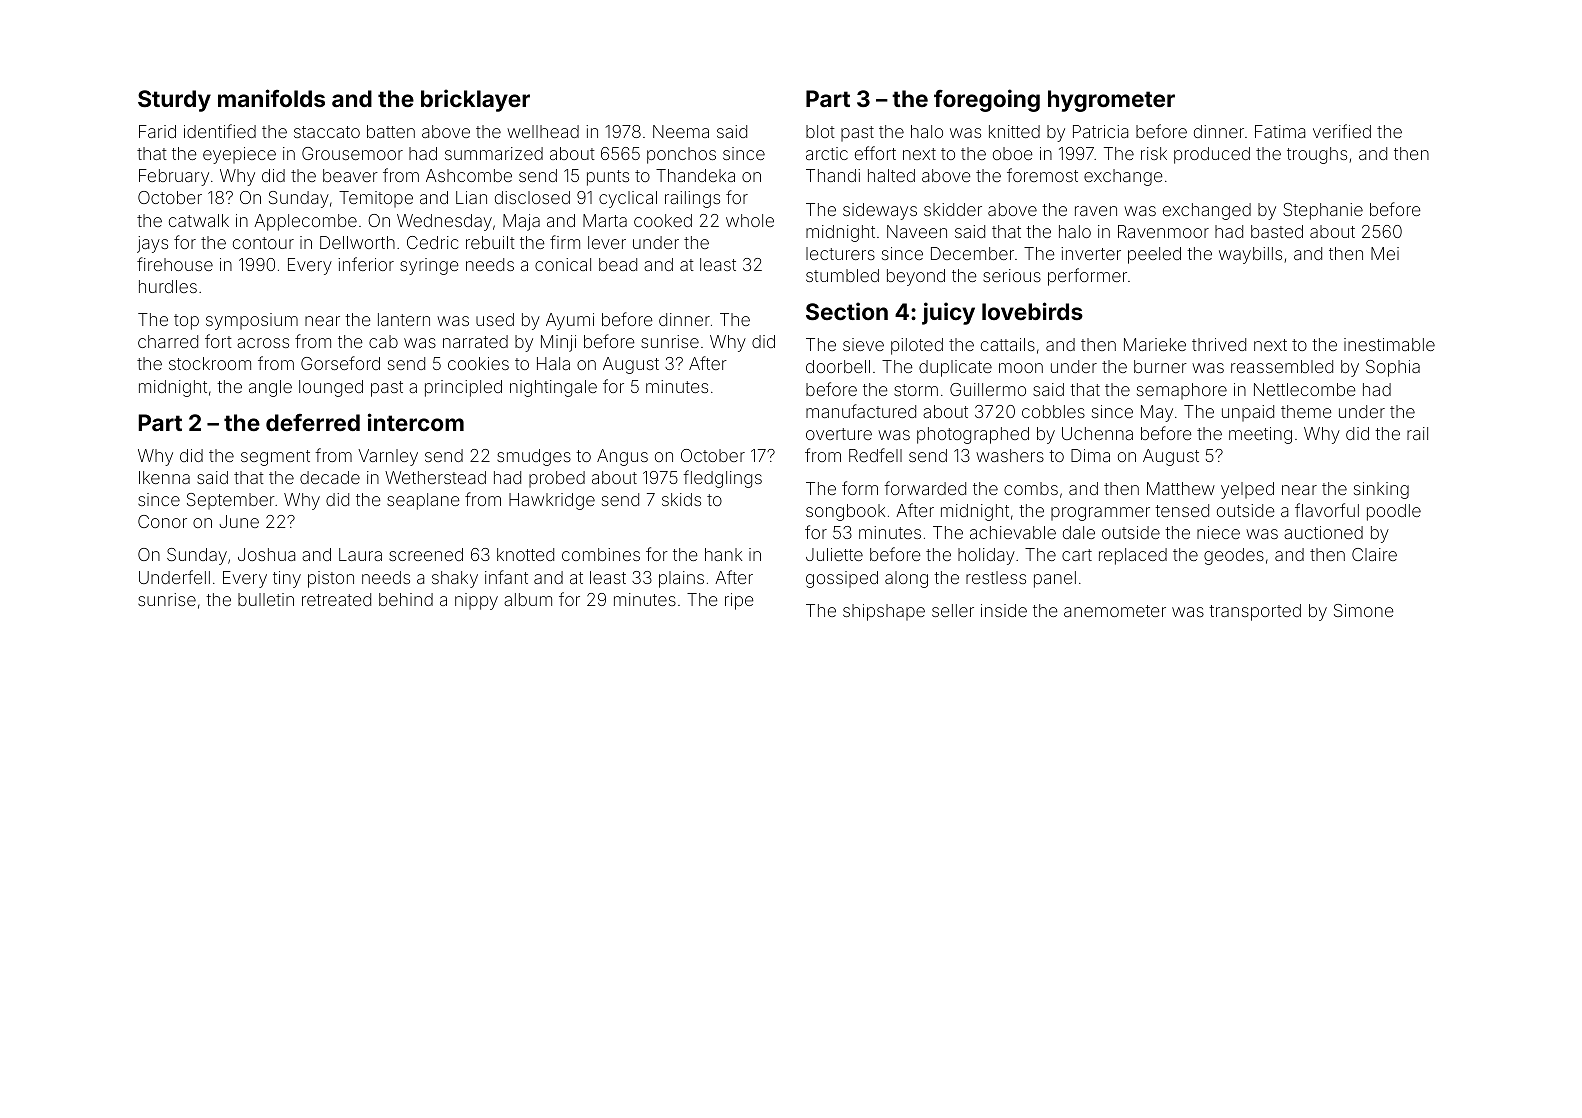 The height and width of the page is (1118, 1582). What do you see at coordinates (840, 253) in the page?
I see `lecturers` at bounding box center [840, 253].
